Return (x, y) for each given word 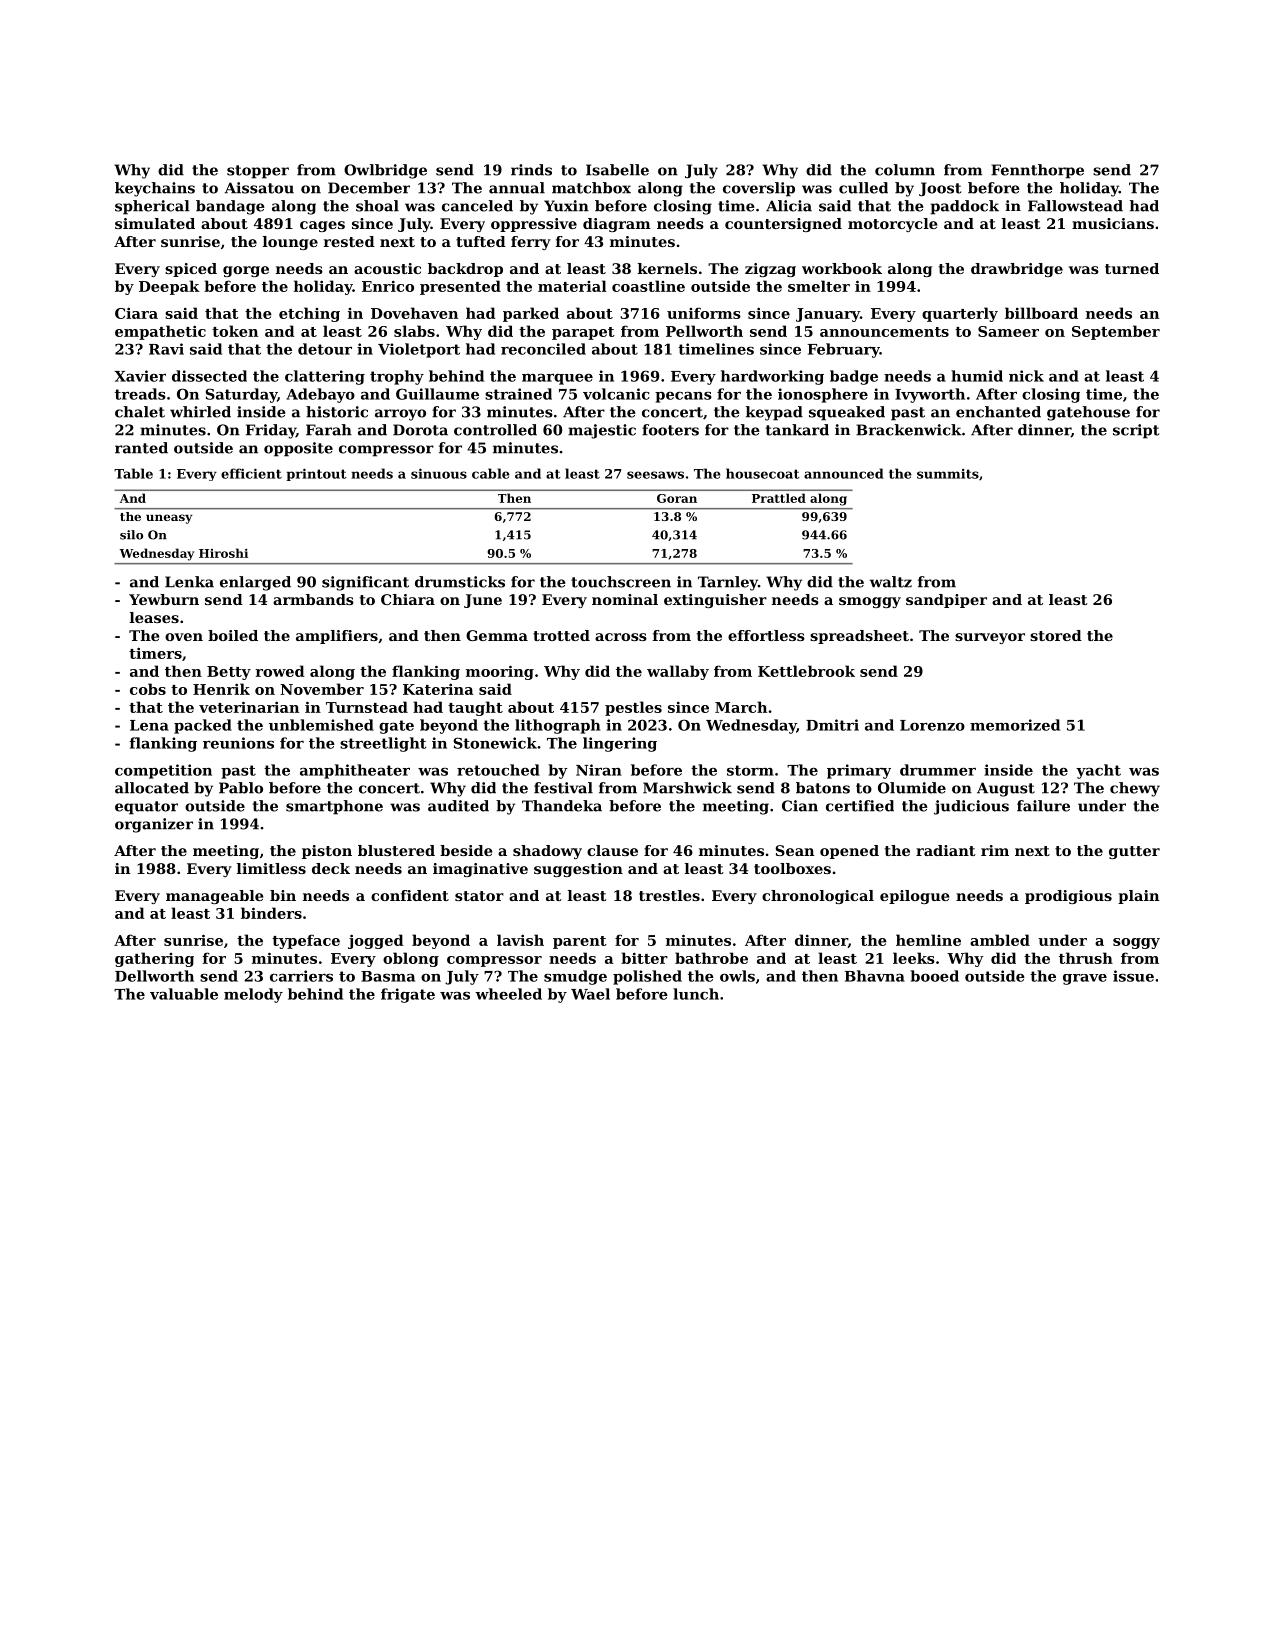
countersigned (783, 225)
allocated (152, 788)
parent (580, 942)
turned (1132, 268)
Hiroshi (223, 553)
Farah (329, 430)
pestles (633, 708)
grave (1085, 979)
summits (948, 473)
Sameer (1008, 331)
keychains (155, 189)
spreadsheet (859, 637)
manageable (214, 897)
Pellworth (704, 331)
